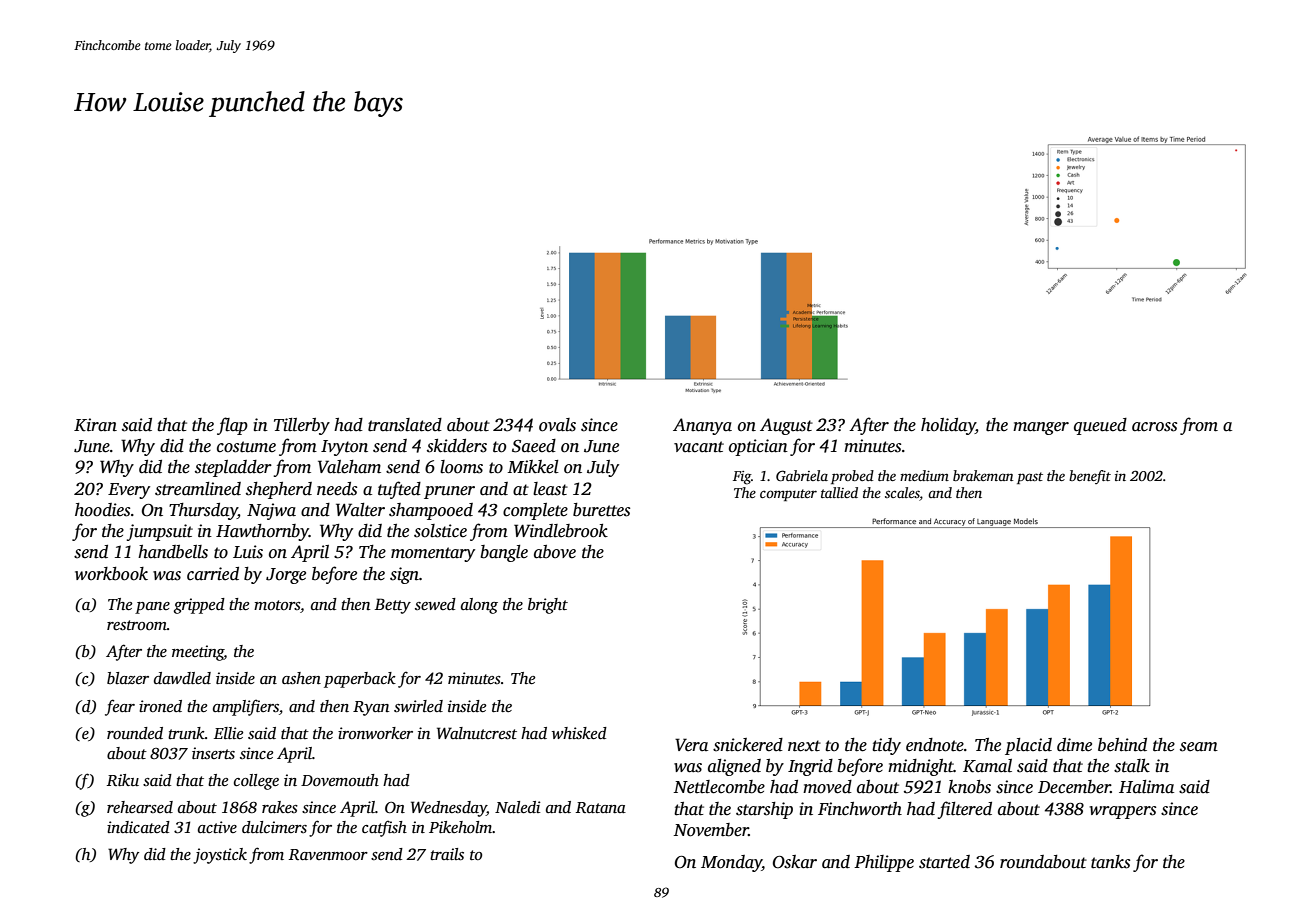  Describe the element at coordinates (555, 552) in the screenshot. I see `above` at that location.
